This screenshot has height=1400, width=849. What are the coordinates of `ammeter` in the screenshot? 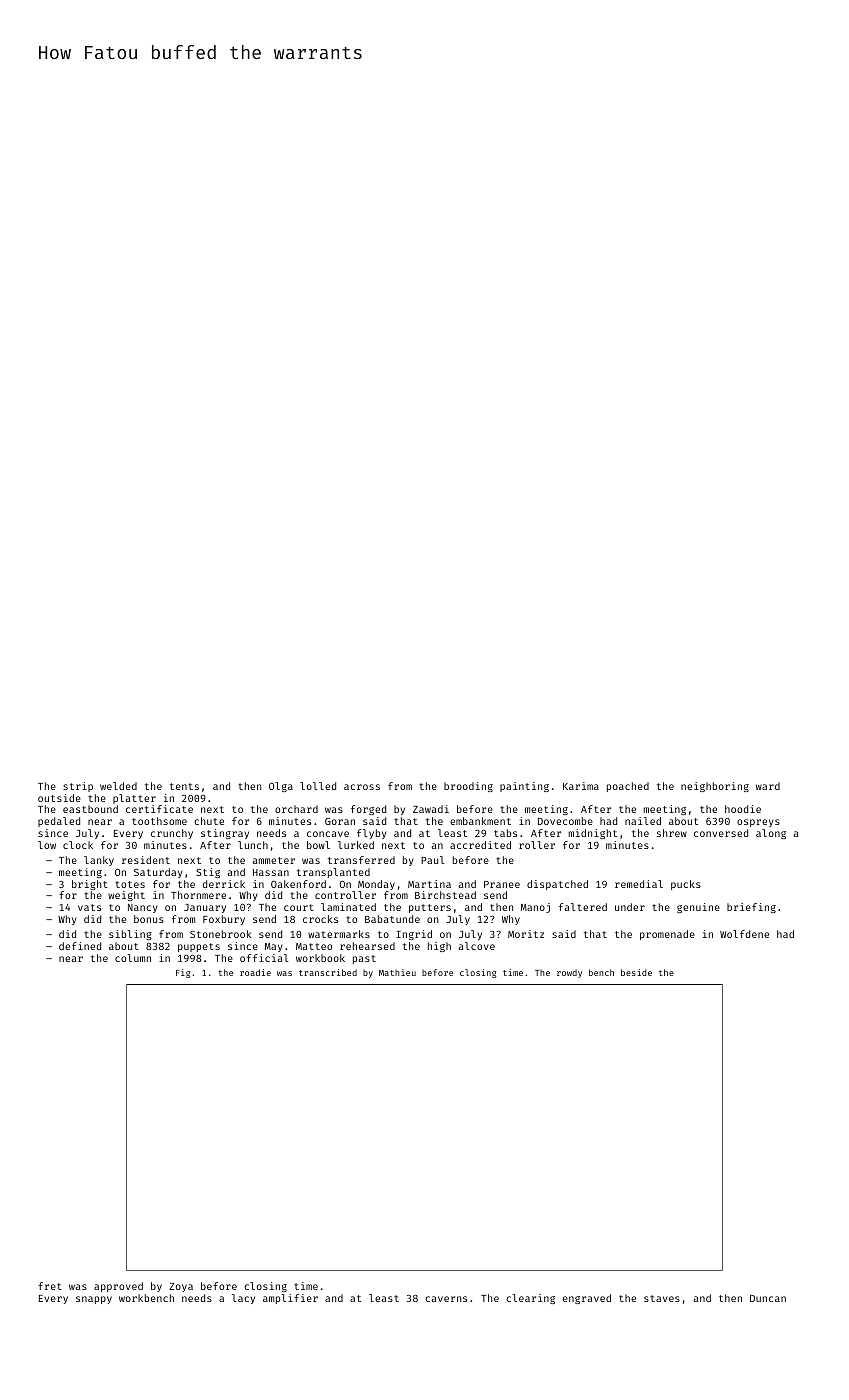 It's located at (274, 860).
